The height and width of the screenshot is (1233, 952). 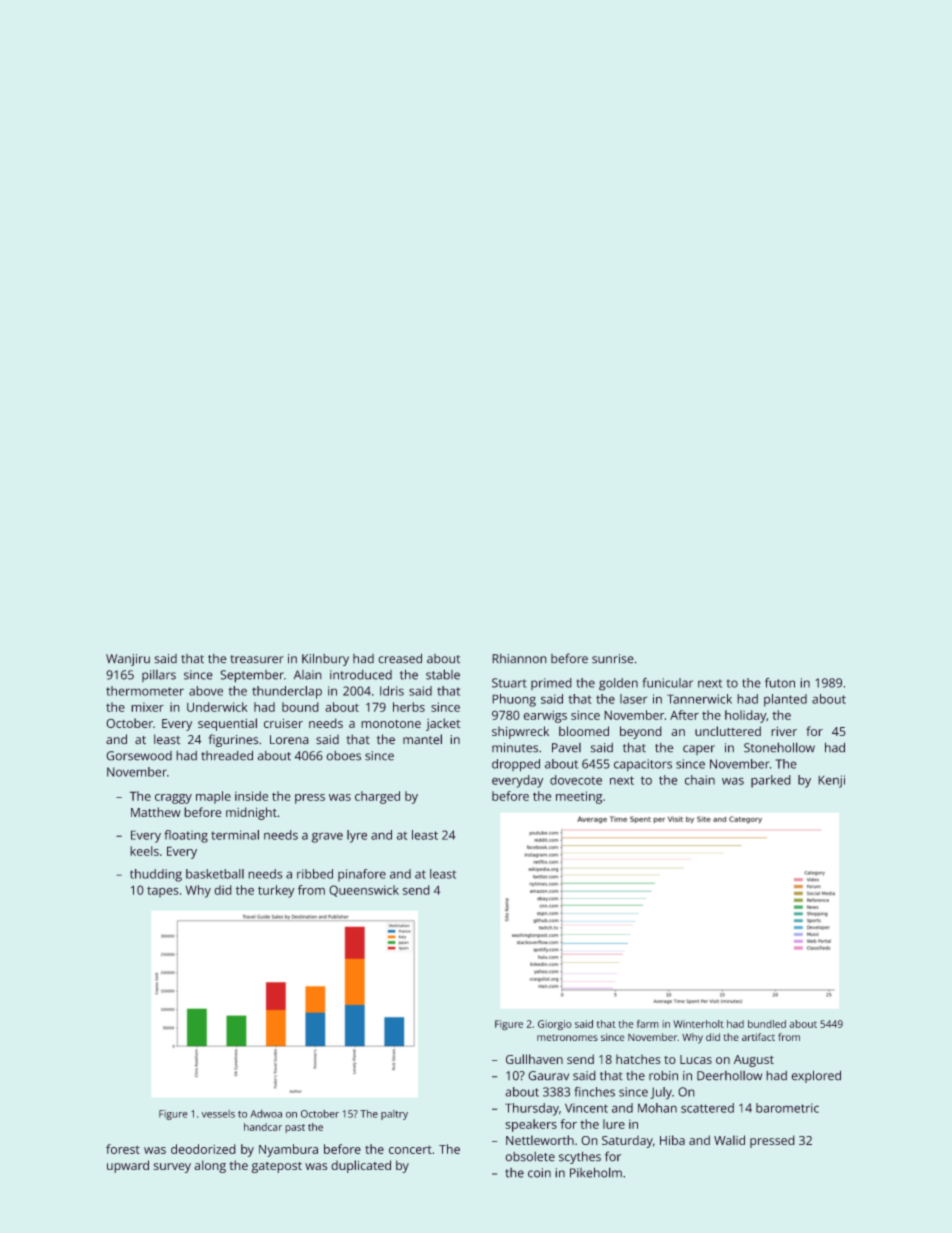 What do you see at coordinates (566, 748) in the screenshot?
I see `Pavel` at bounding box center [566, 748].
